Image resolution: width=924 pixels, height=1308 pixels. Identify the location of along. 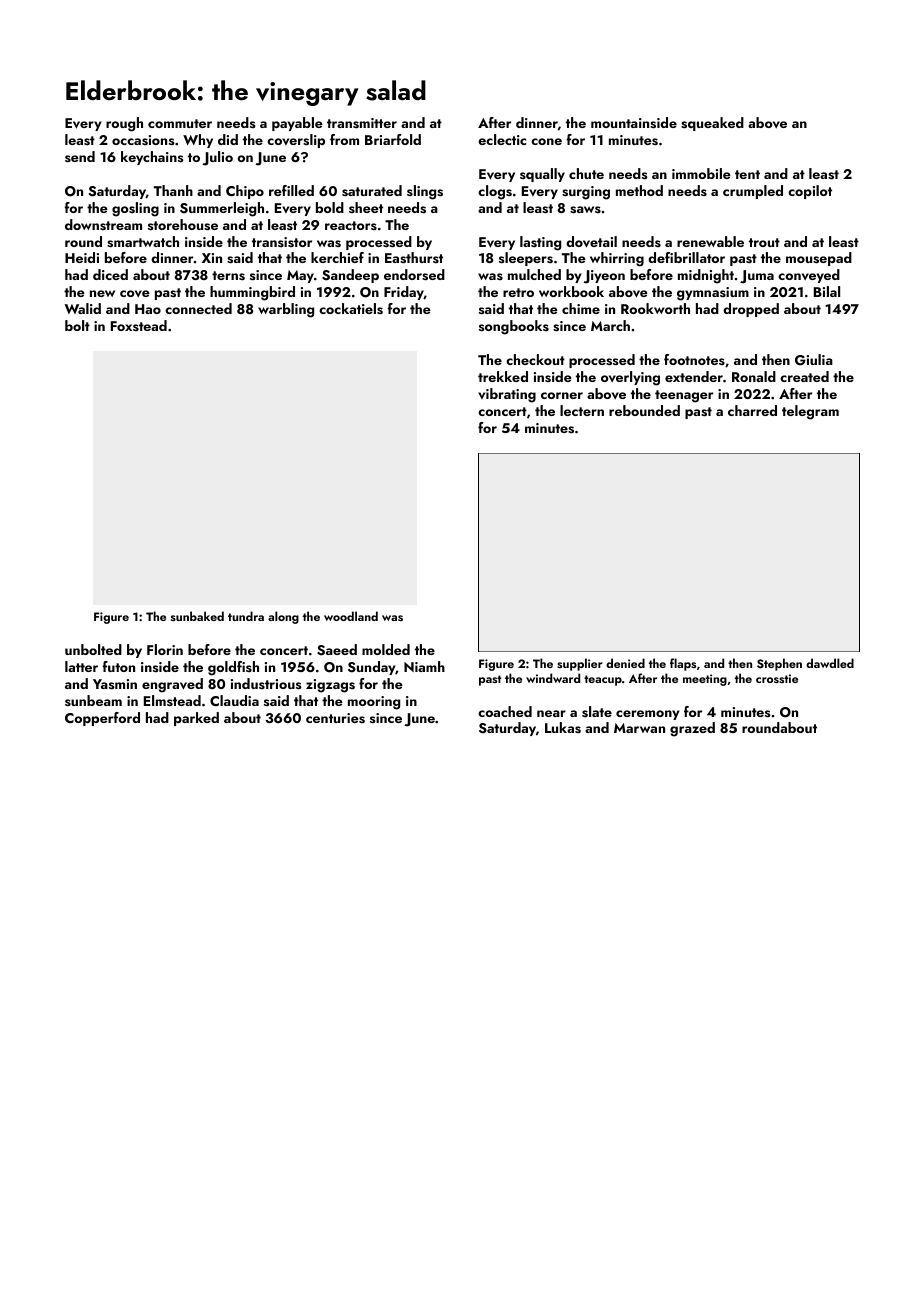
(283, 617).
